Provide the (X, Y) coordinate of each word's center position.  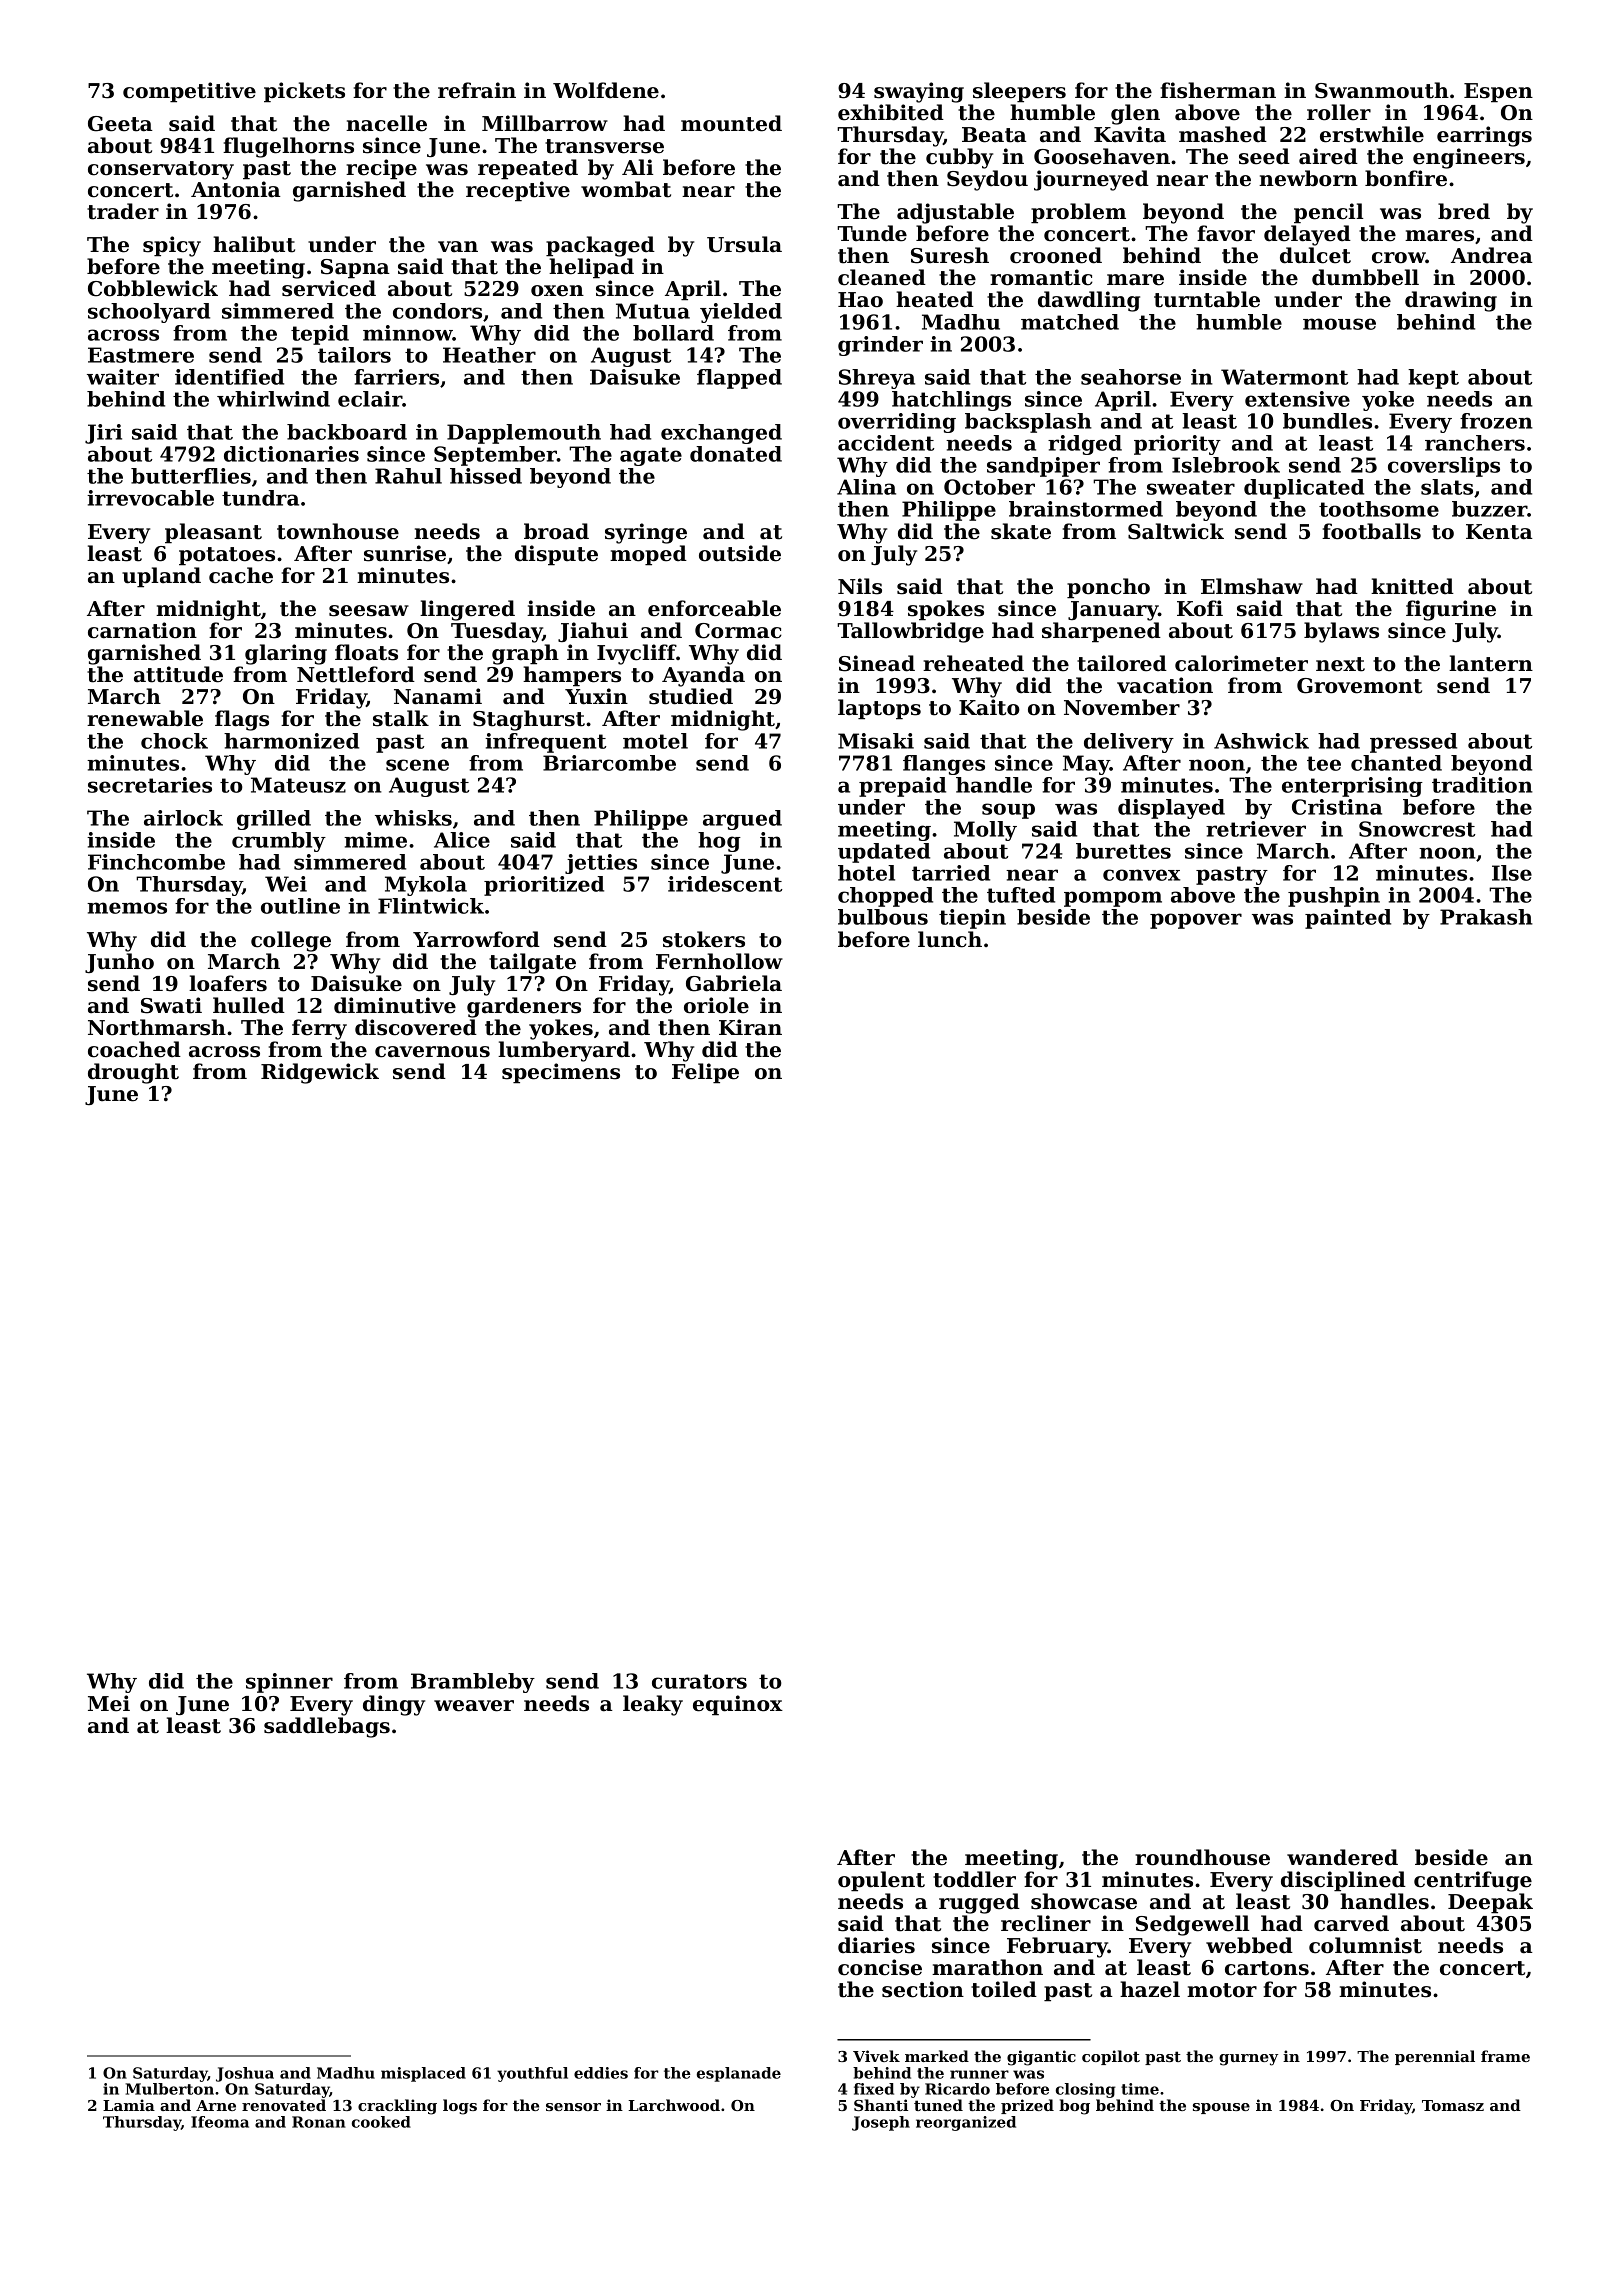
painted (1348, 919)
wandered (1342, 1857)
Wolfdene (606, 90)
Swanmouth (1382, 90)
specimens (561, 1073)
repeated (528, 169)
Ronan (319, 2122)
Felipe (705, 1073)
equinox (738, 1705)
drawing (1451, 301)
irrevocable (150, 498)
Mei (109, 1703)
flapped (739, 379)
